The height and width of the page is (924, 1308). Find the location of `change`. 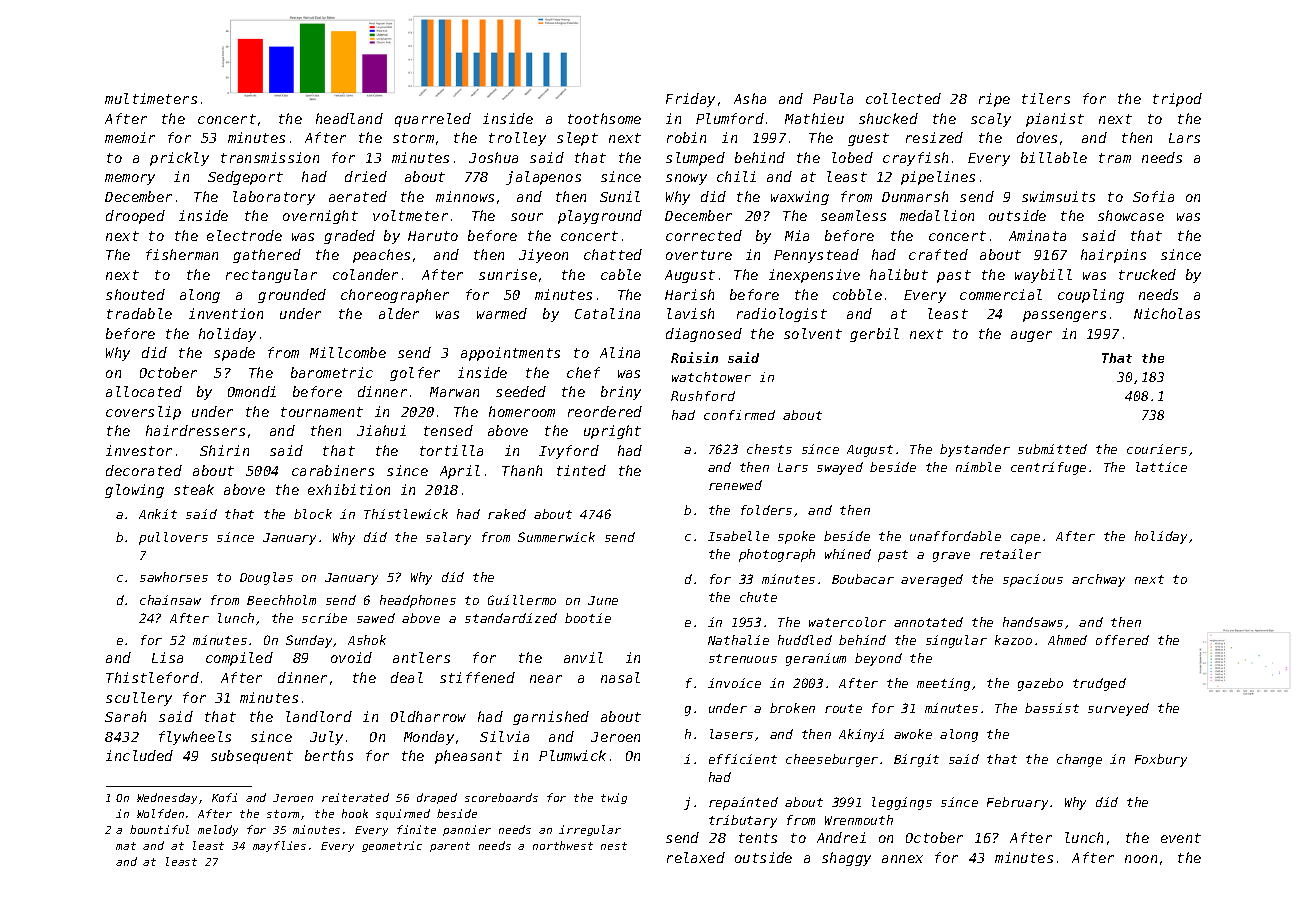

change is located at coordinates (1079, 760).
